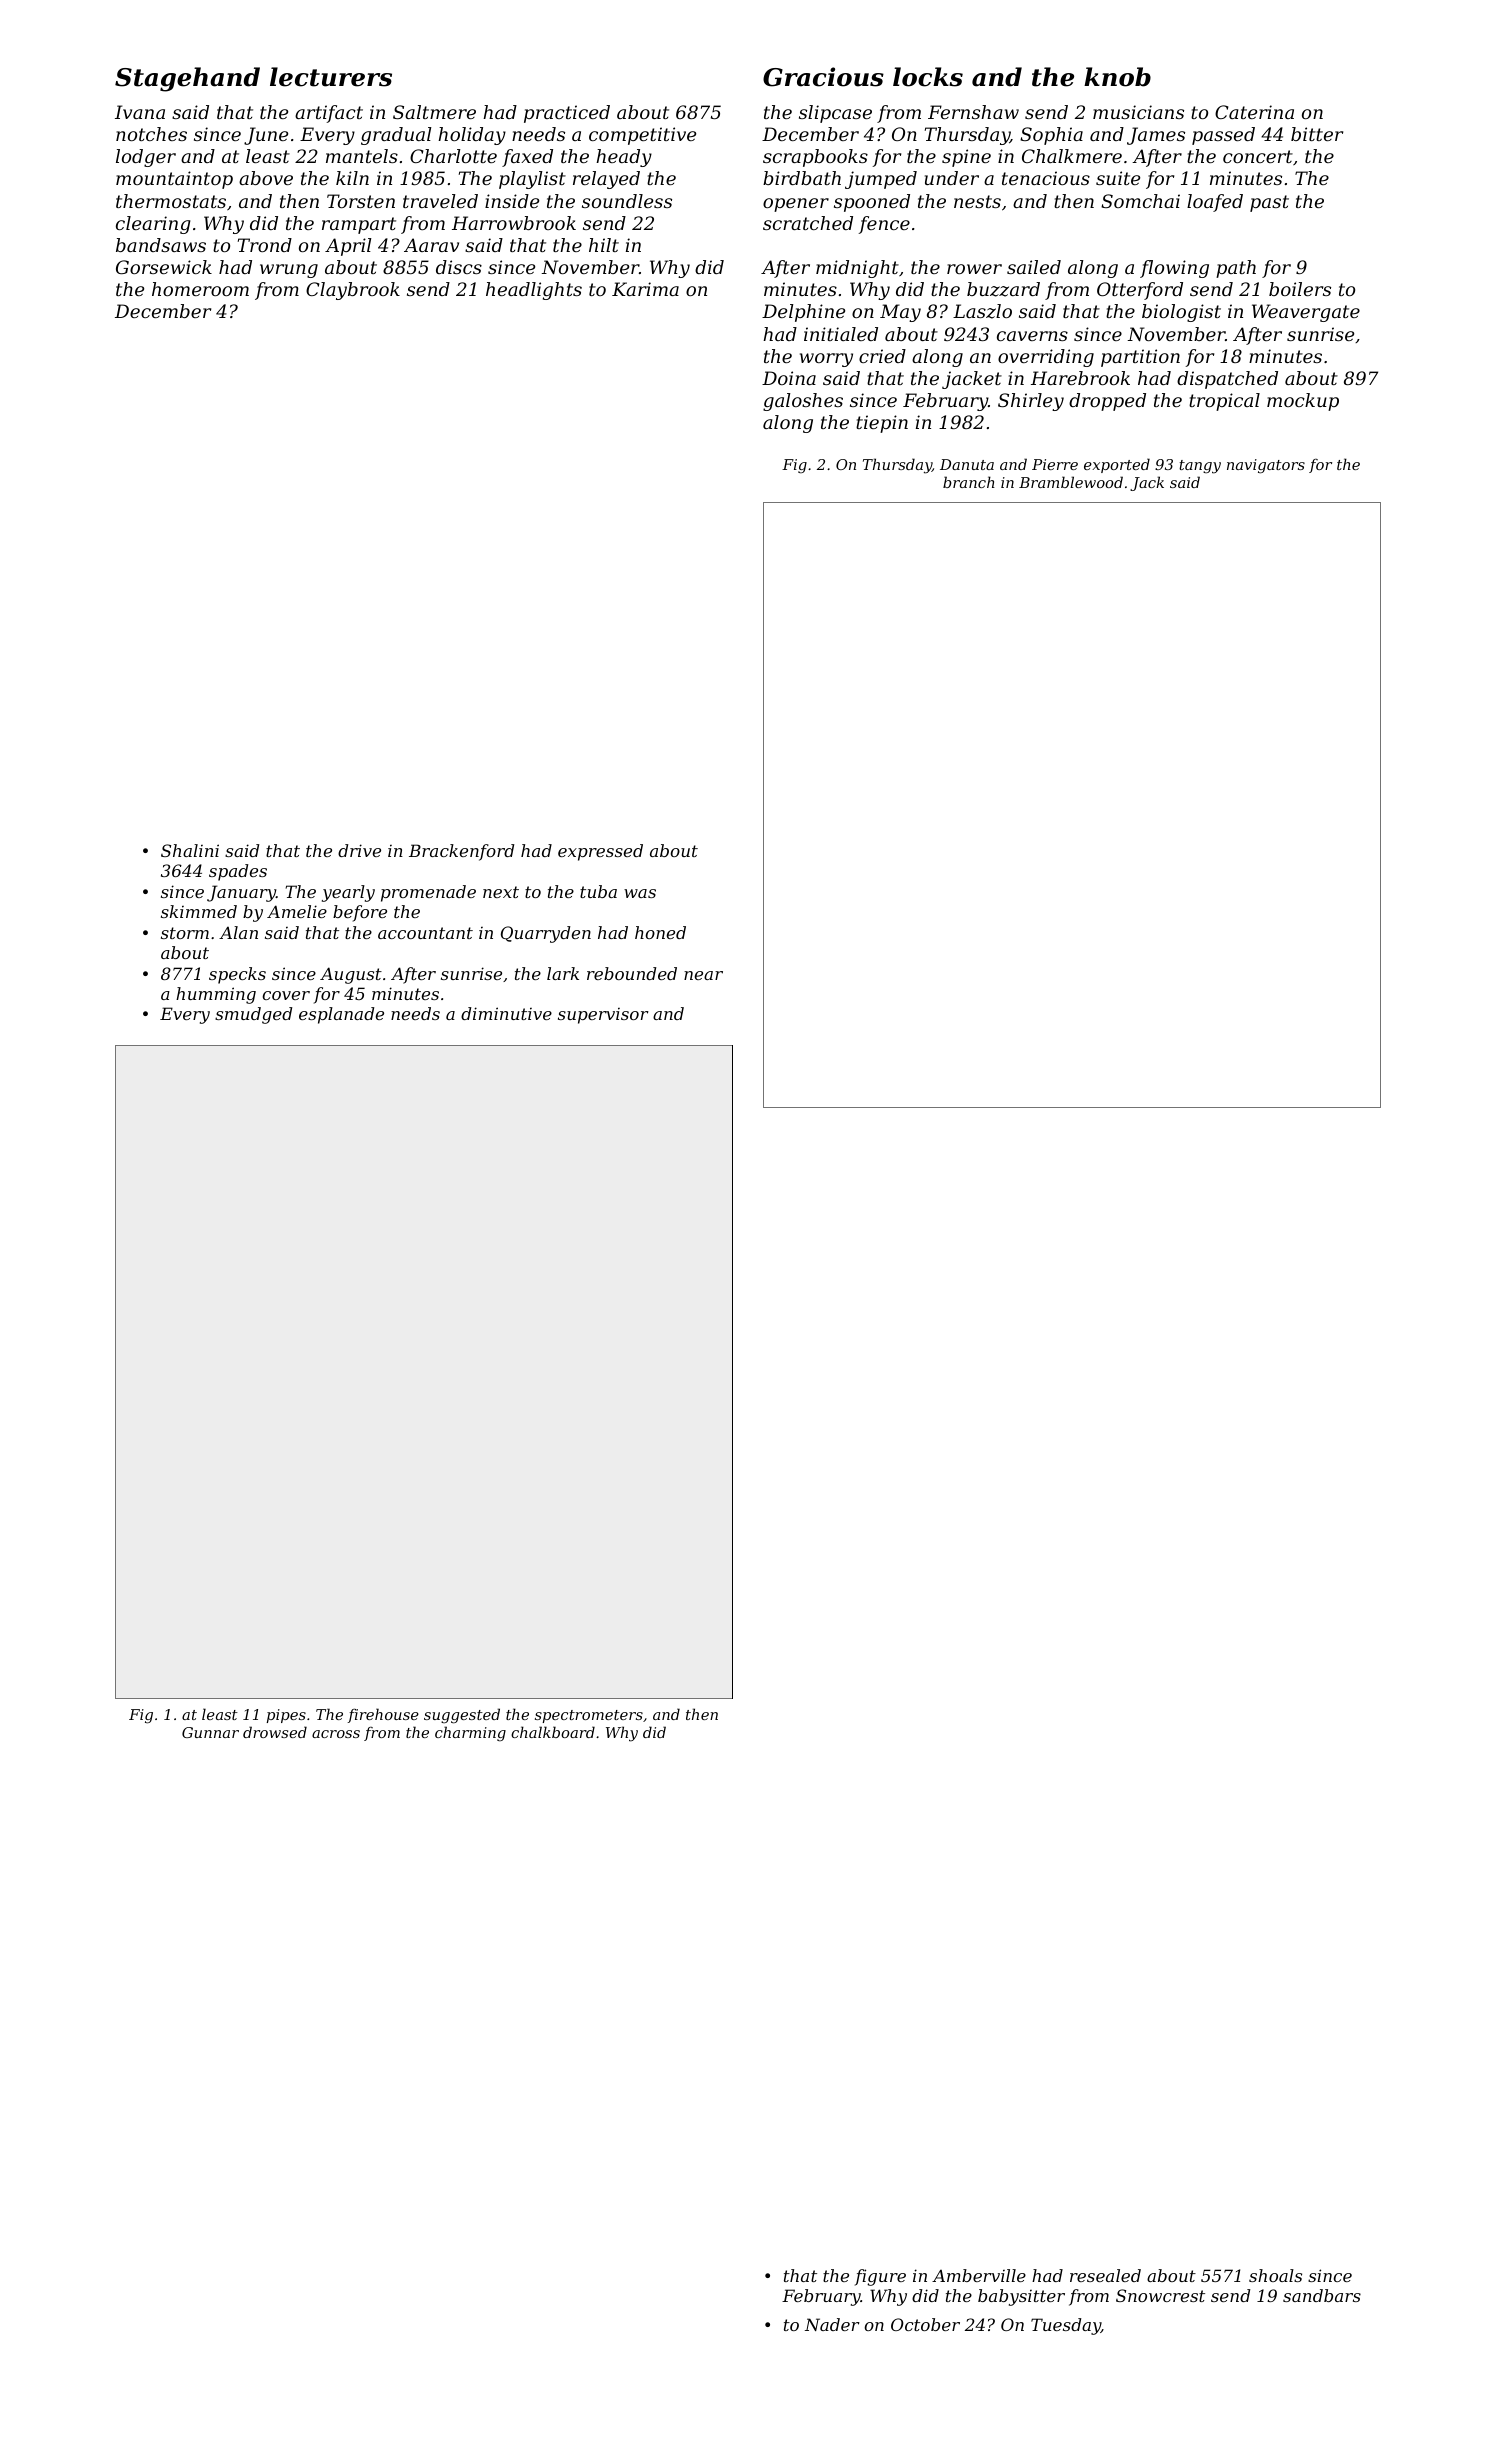  What do you see at coordinates (1317, 134) in the screenshot?
I see `bitter` at bounding box center [1317, 134].
